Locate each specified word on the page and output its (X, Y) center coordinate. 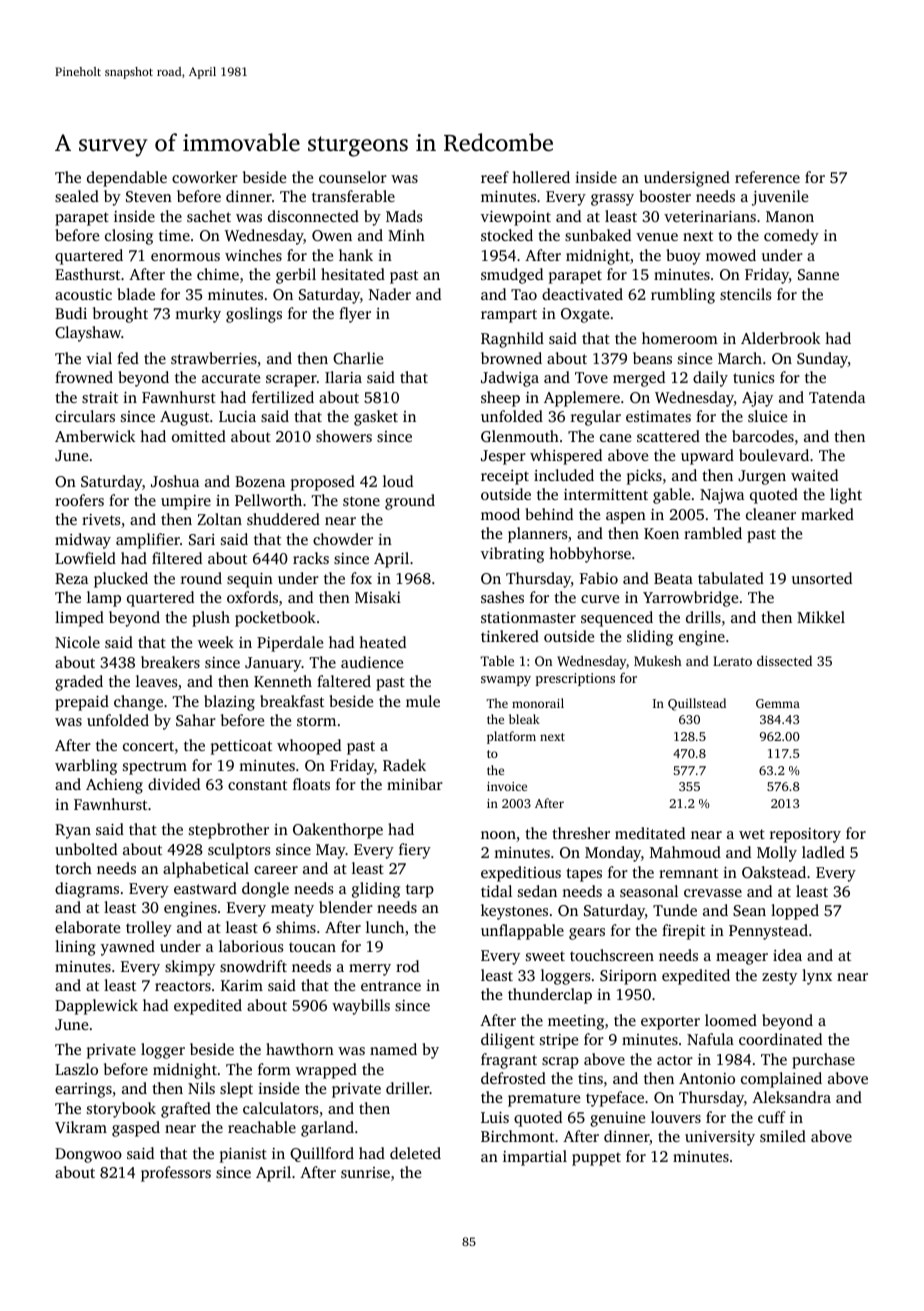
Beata (673, 578)
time (174, 235)
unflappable (522, 932)
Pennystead (768, 932)
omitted (199, 436)
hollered (541, 177)
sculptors (239, 851)
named (393, 1049)
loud (398, 481)
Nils (201, 1088)
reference (767, 177)
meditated (650, 833)
